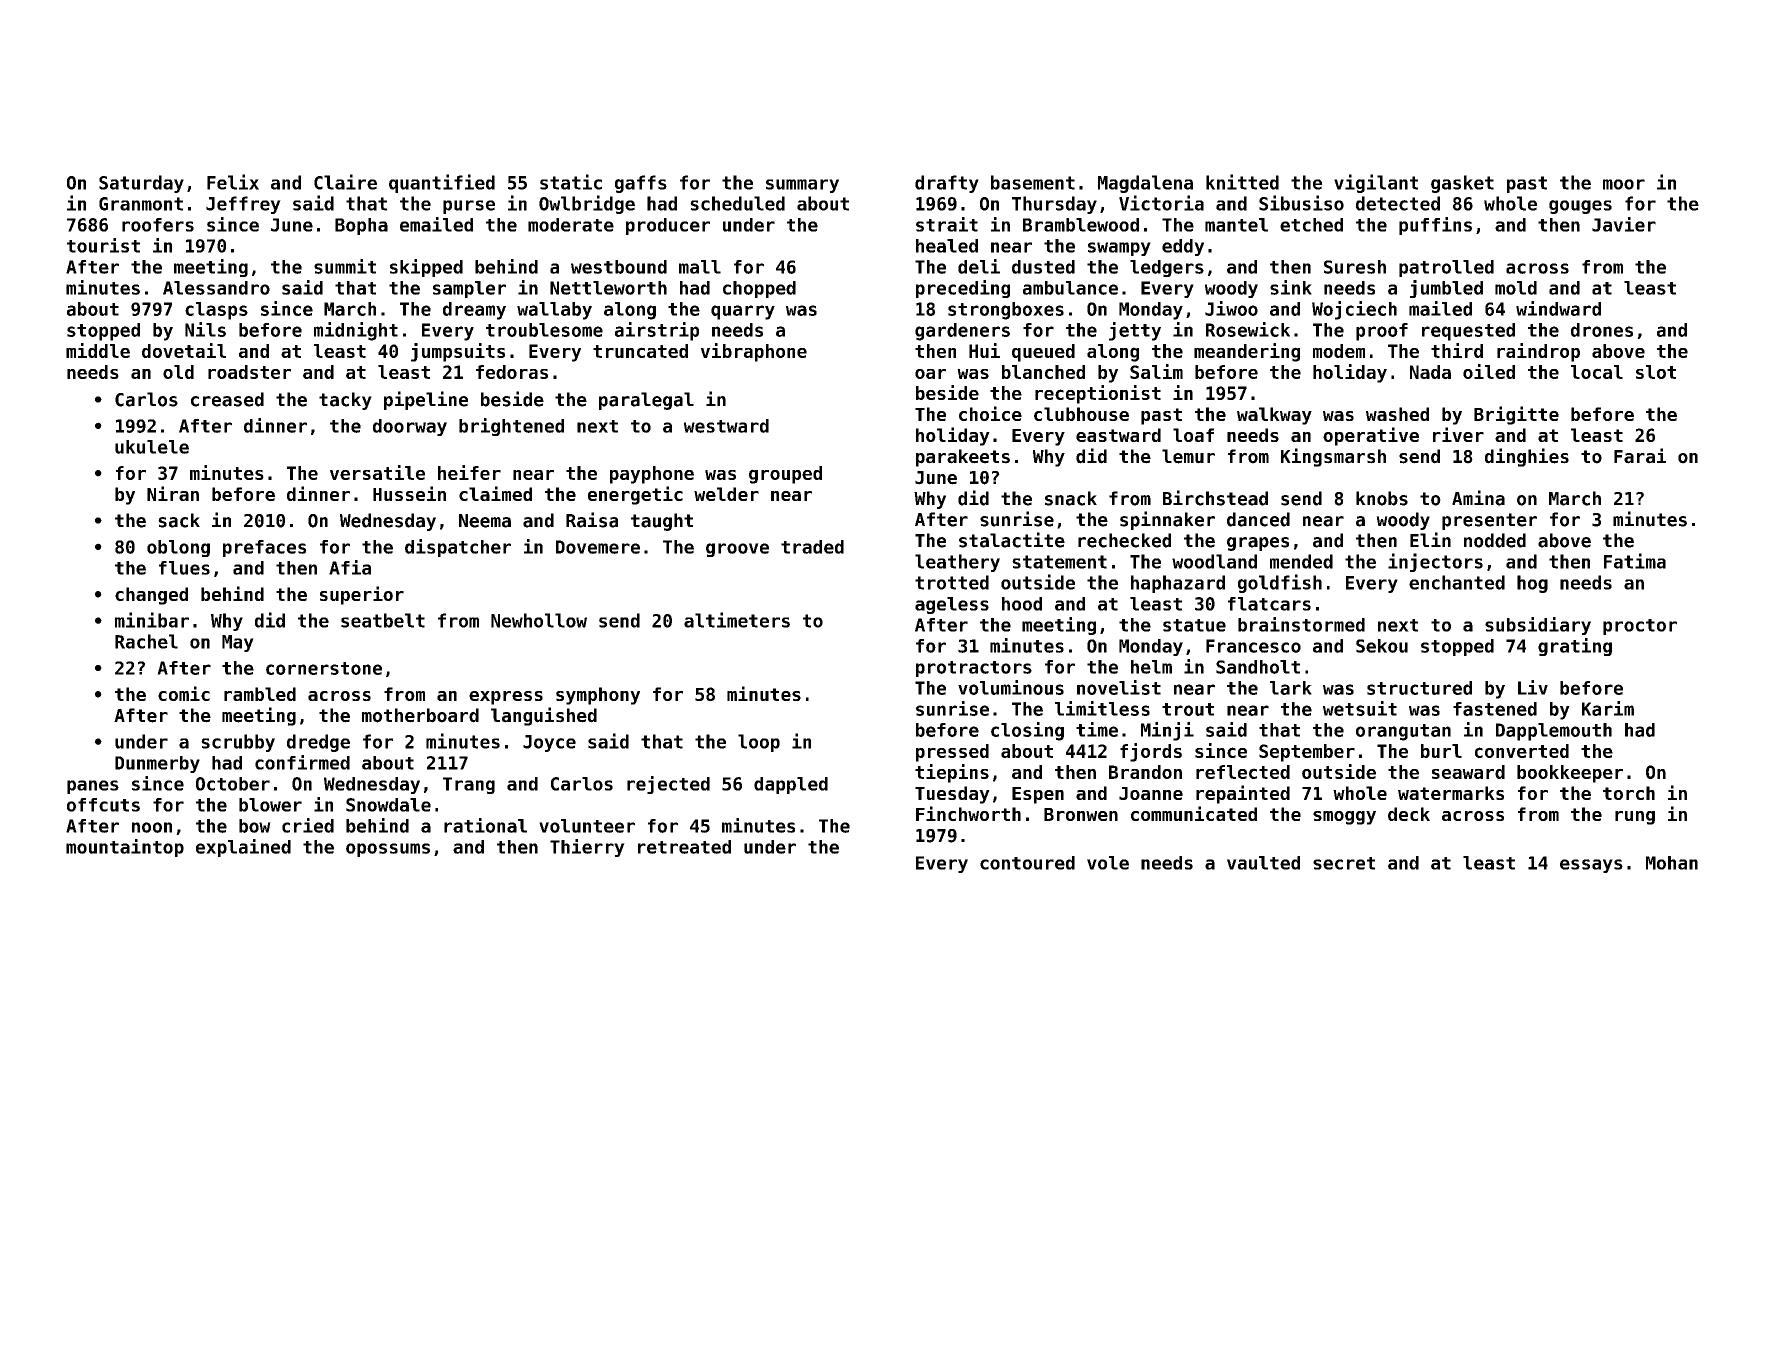  Describe the element at coordinates (587, 848) in the document. I see `Thierry` at that location.
